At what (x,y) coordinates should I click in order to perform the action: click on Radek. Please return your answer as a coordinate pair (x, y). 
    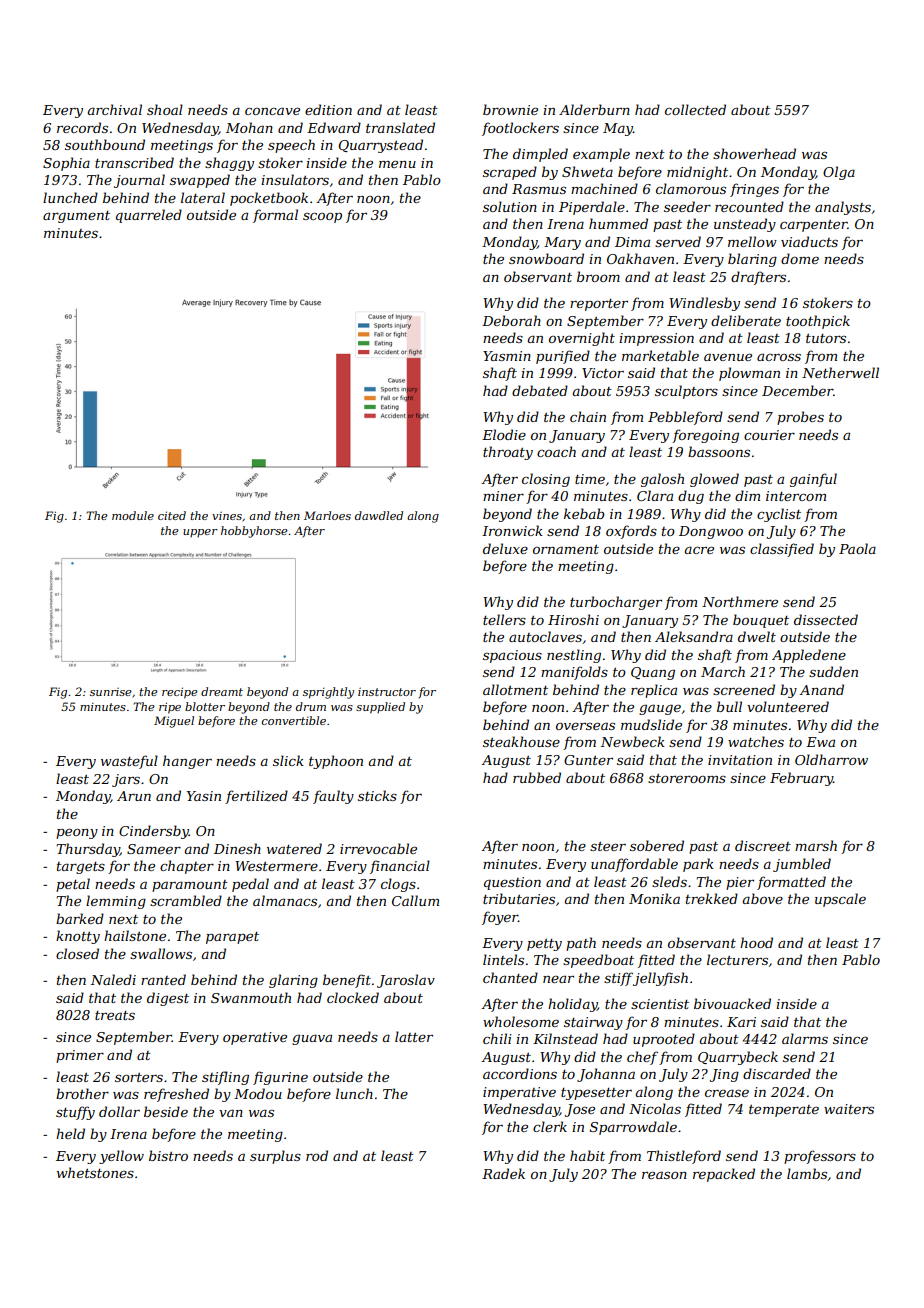
    Looking at the image, I should click on (503, 1173).
